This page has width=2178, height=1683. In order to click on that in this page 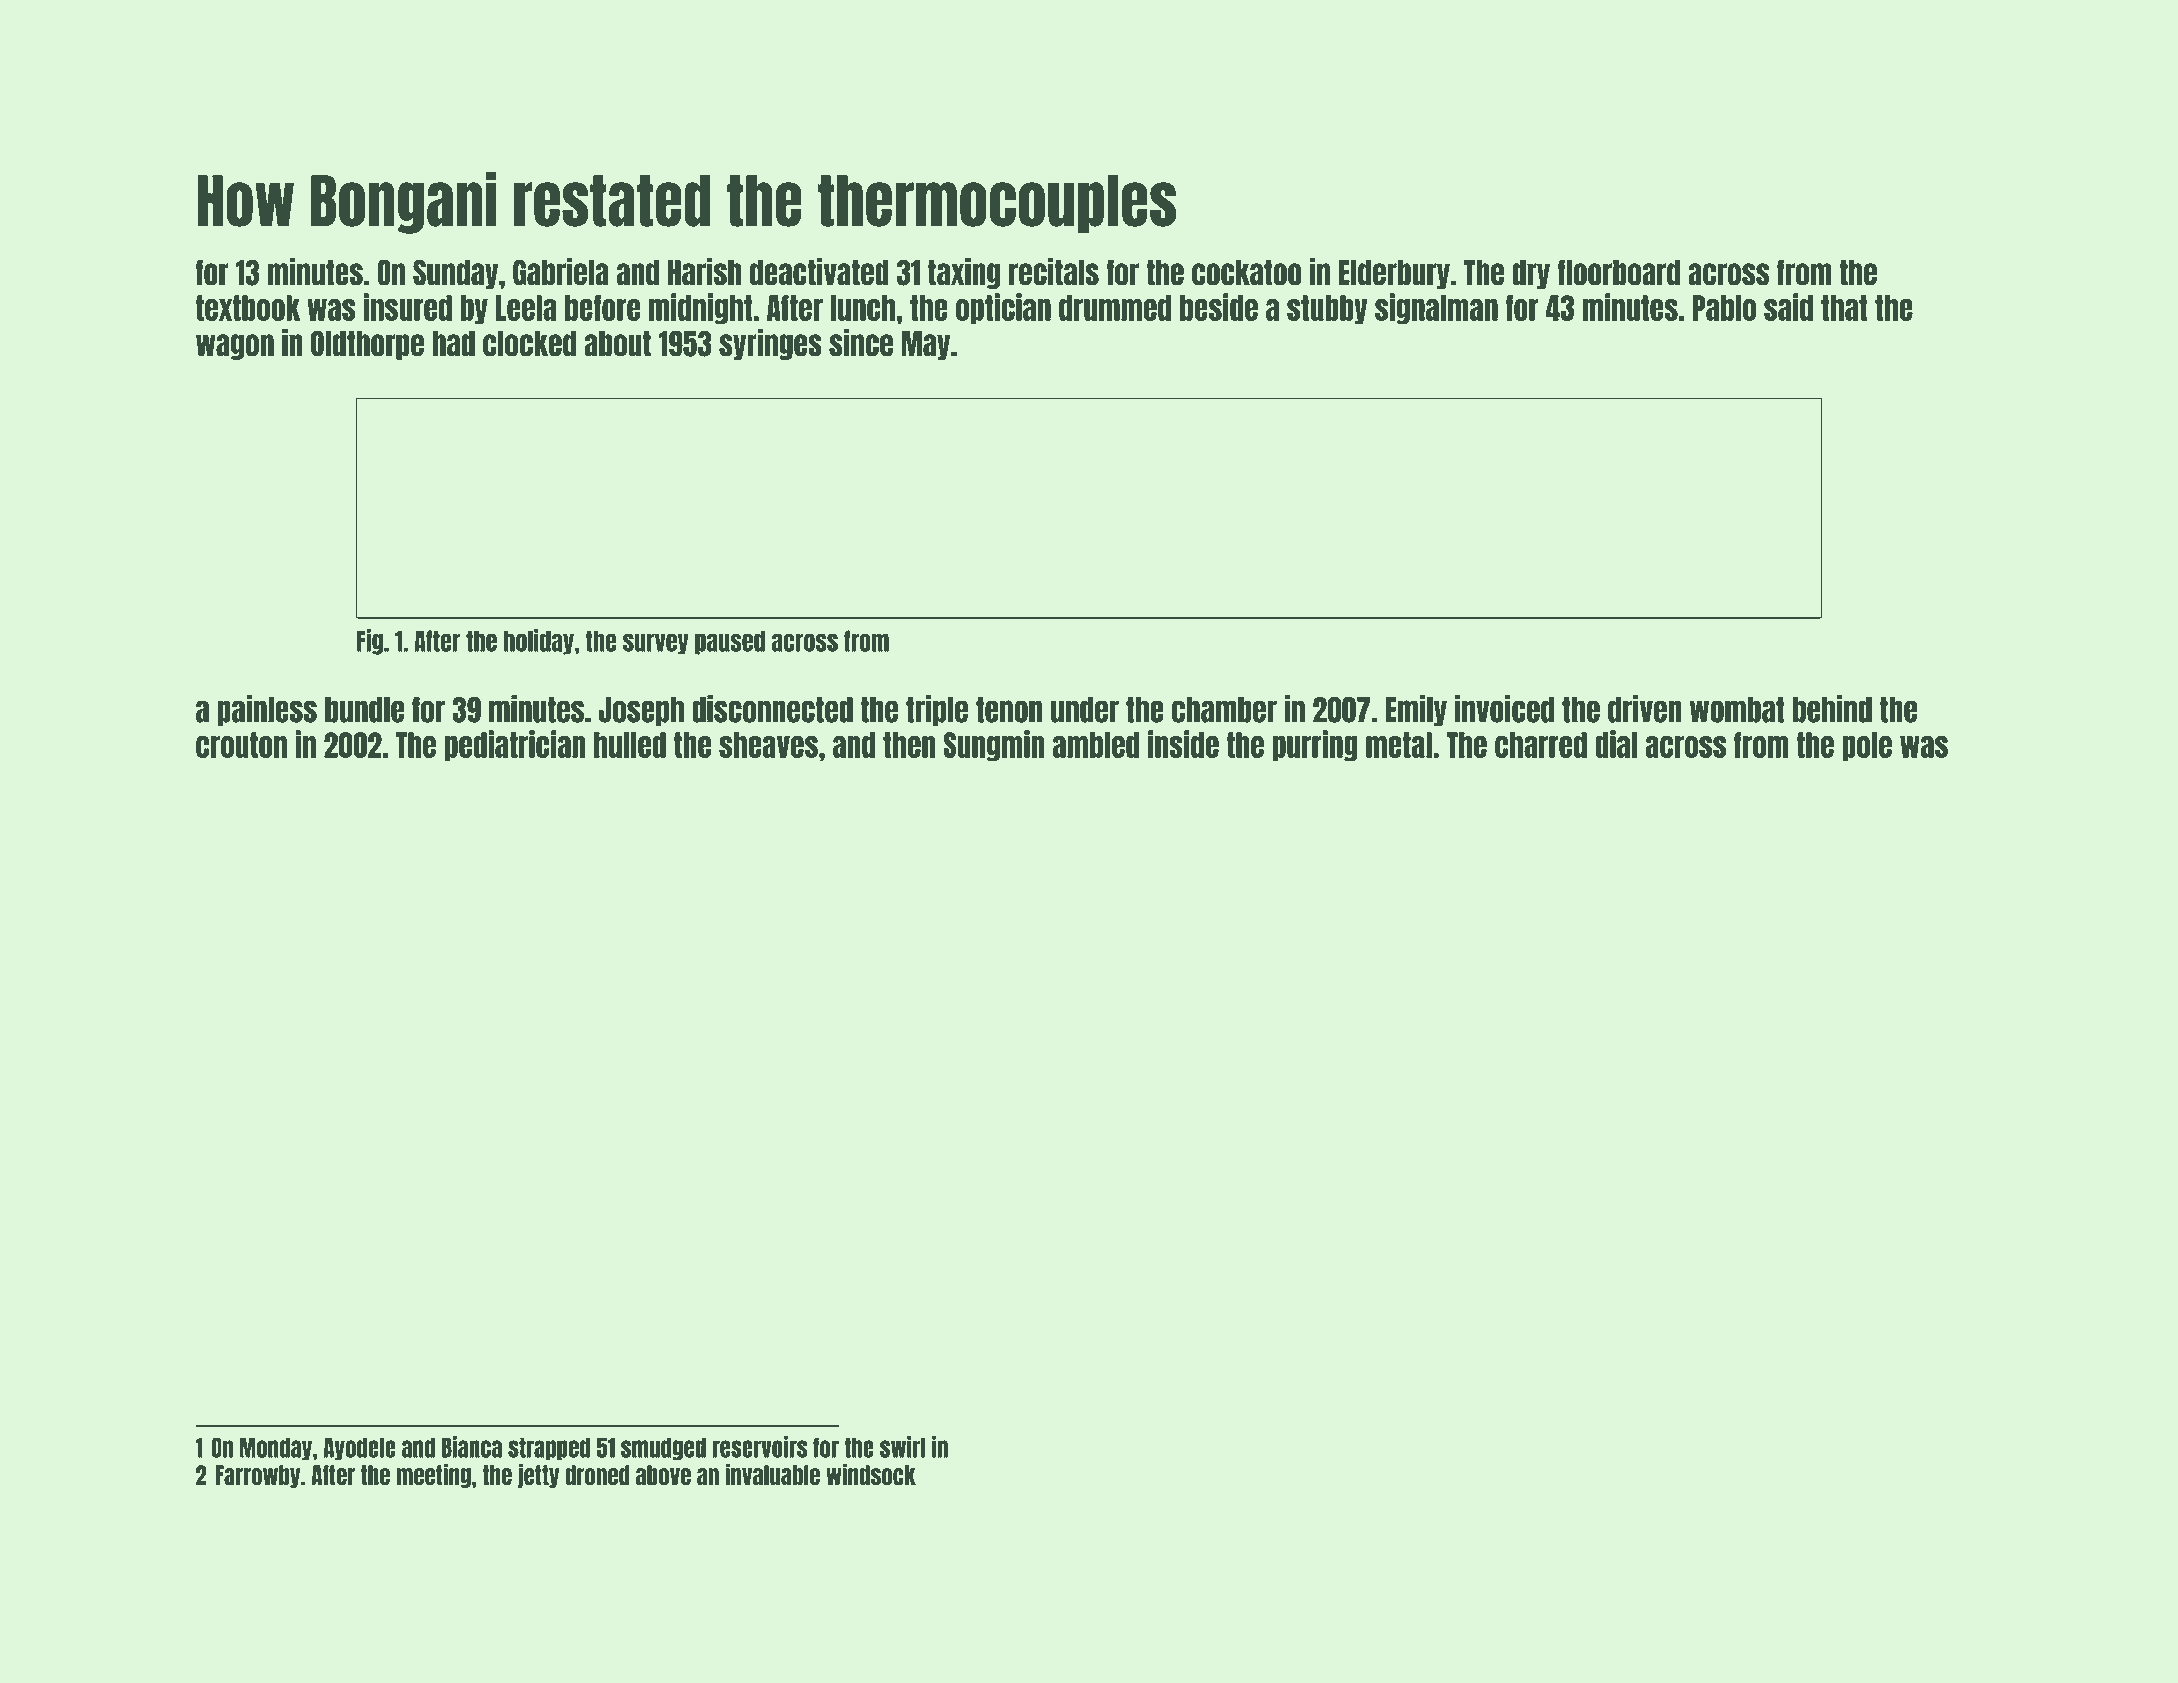, I will do `click(1844, 308)`.
